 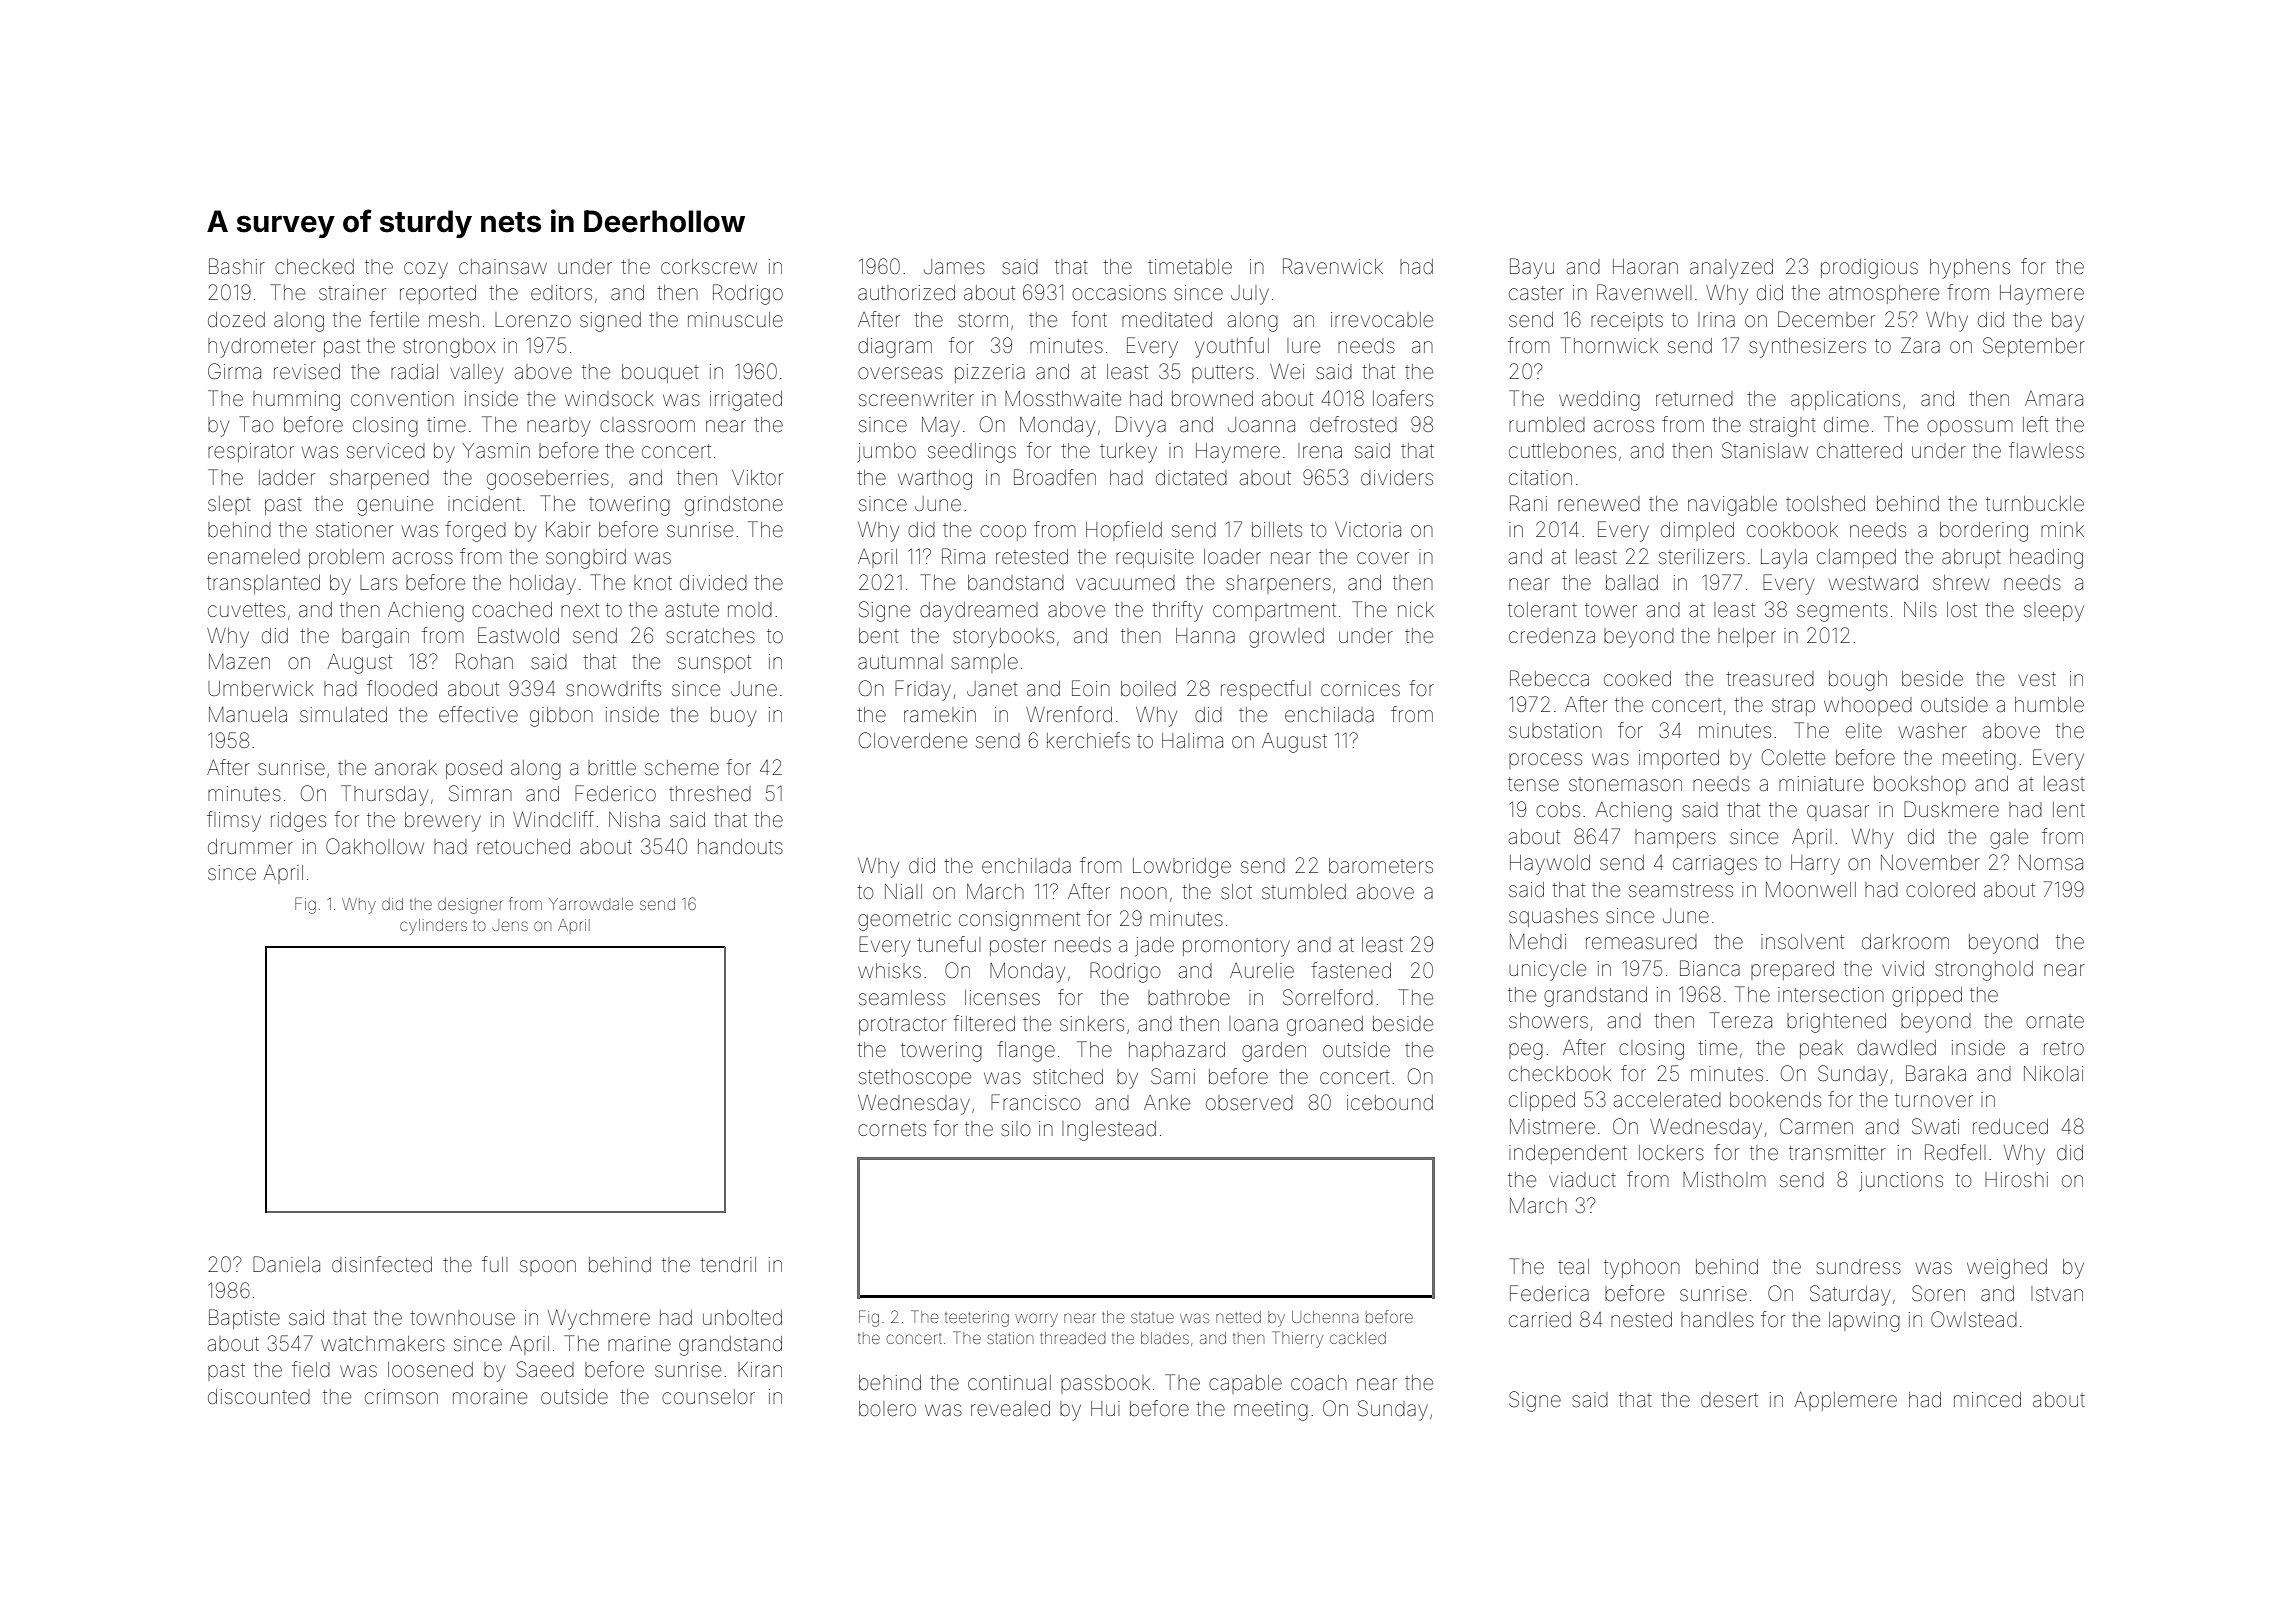 I want to click on minced, so click(x=1987, y=1399).
